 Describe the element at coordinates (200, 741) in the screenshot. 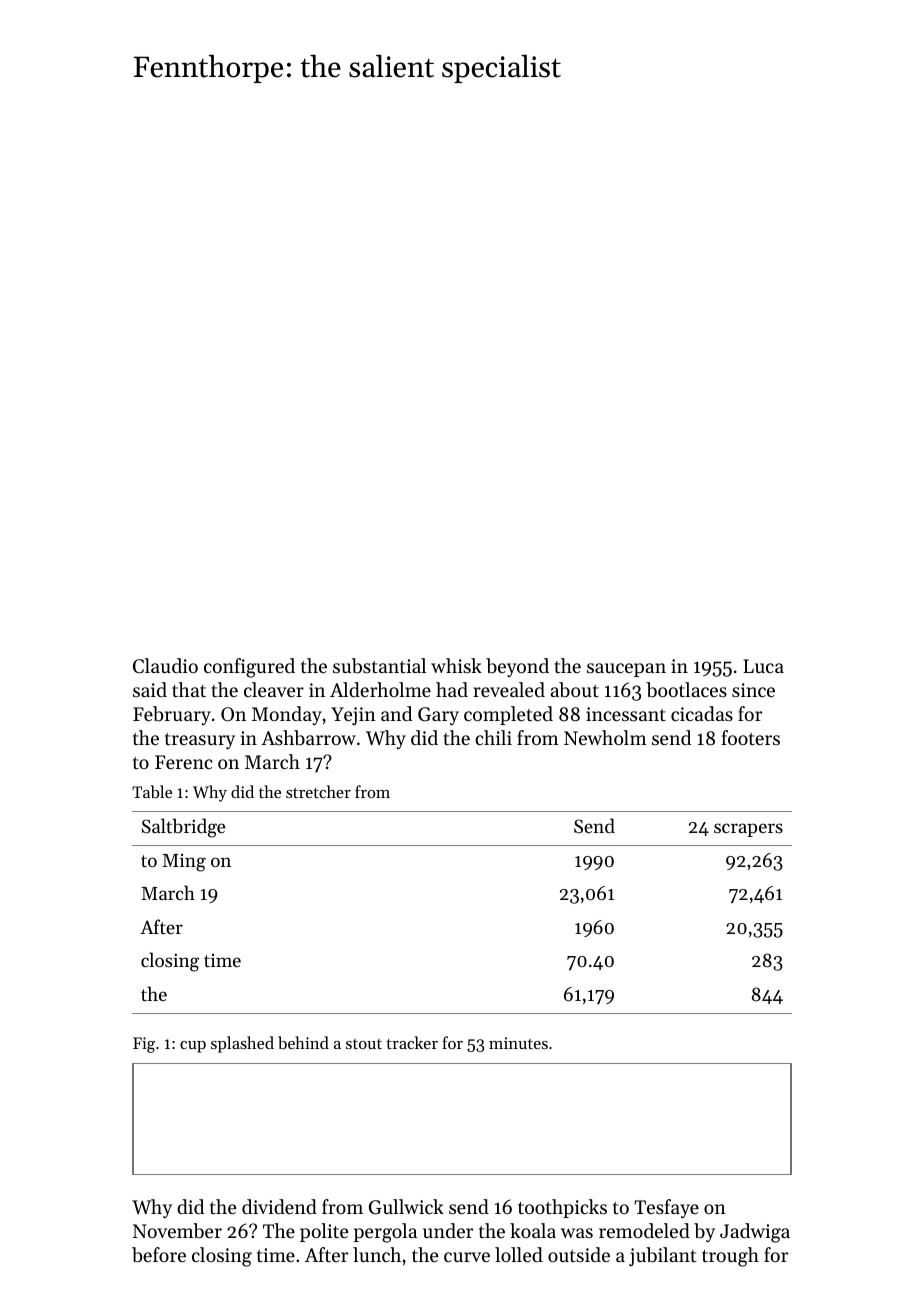

I see `treasury` at that location.
